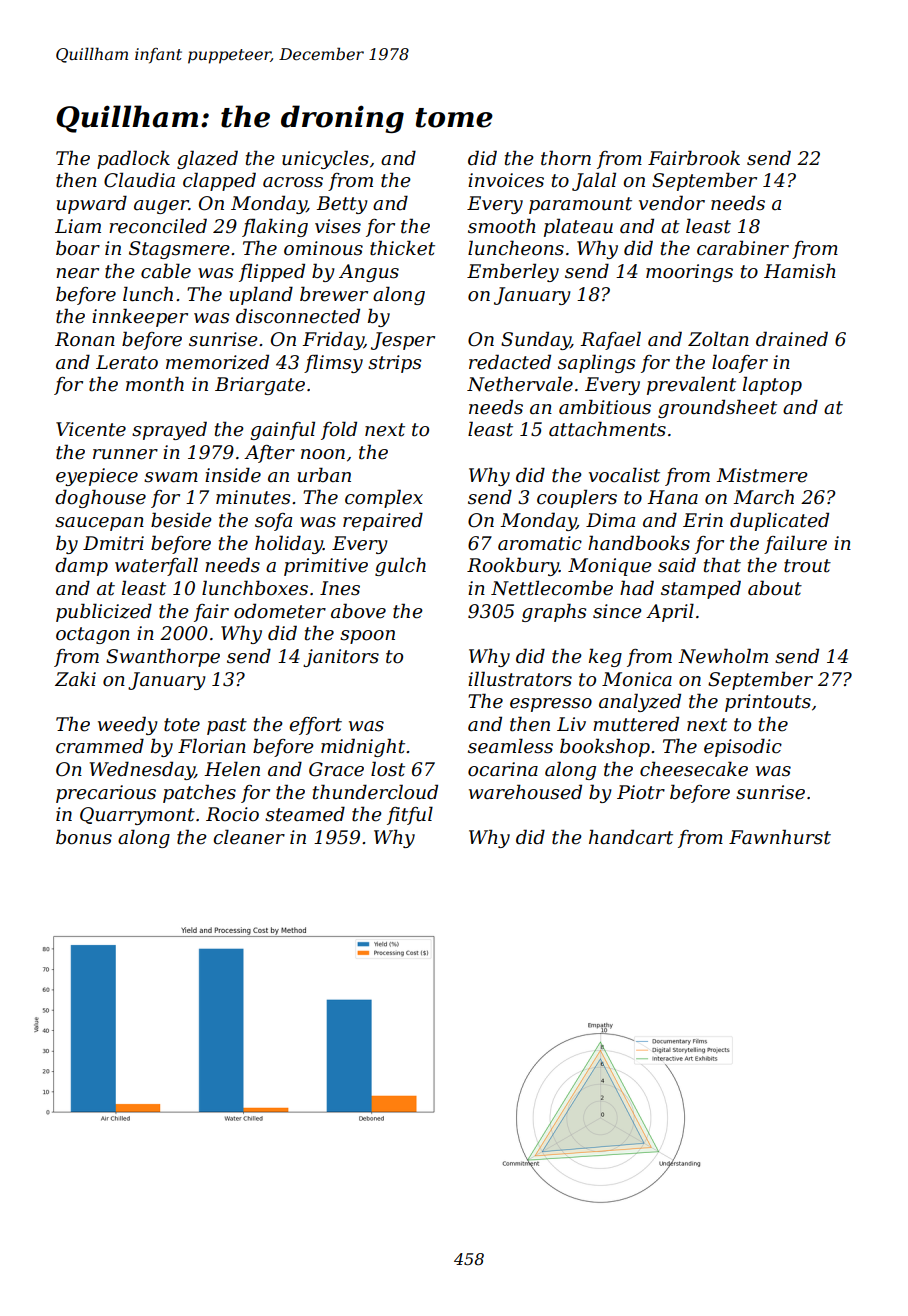  Describe the element at coordinates (718, 339) in the document. I see `Zoltan` at that location.
